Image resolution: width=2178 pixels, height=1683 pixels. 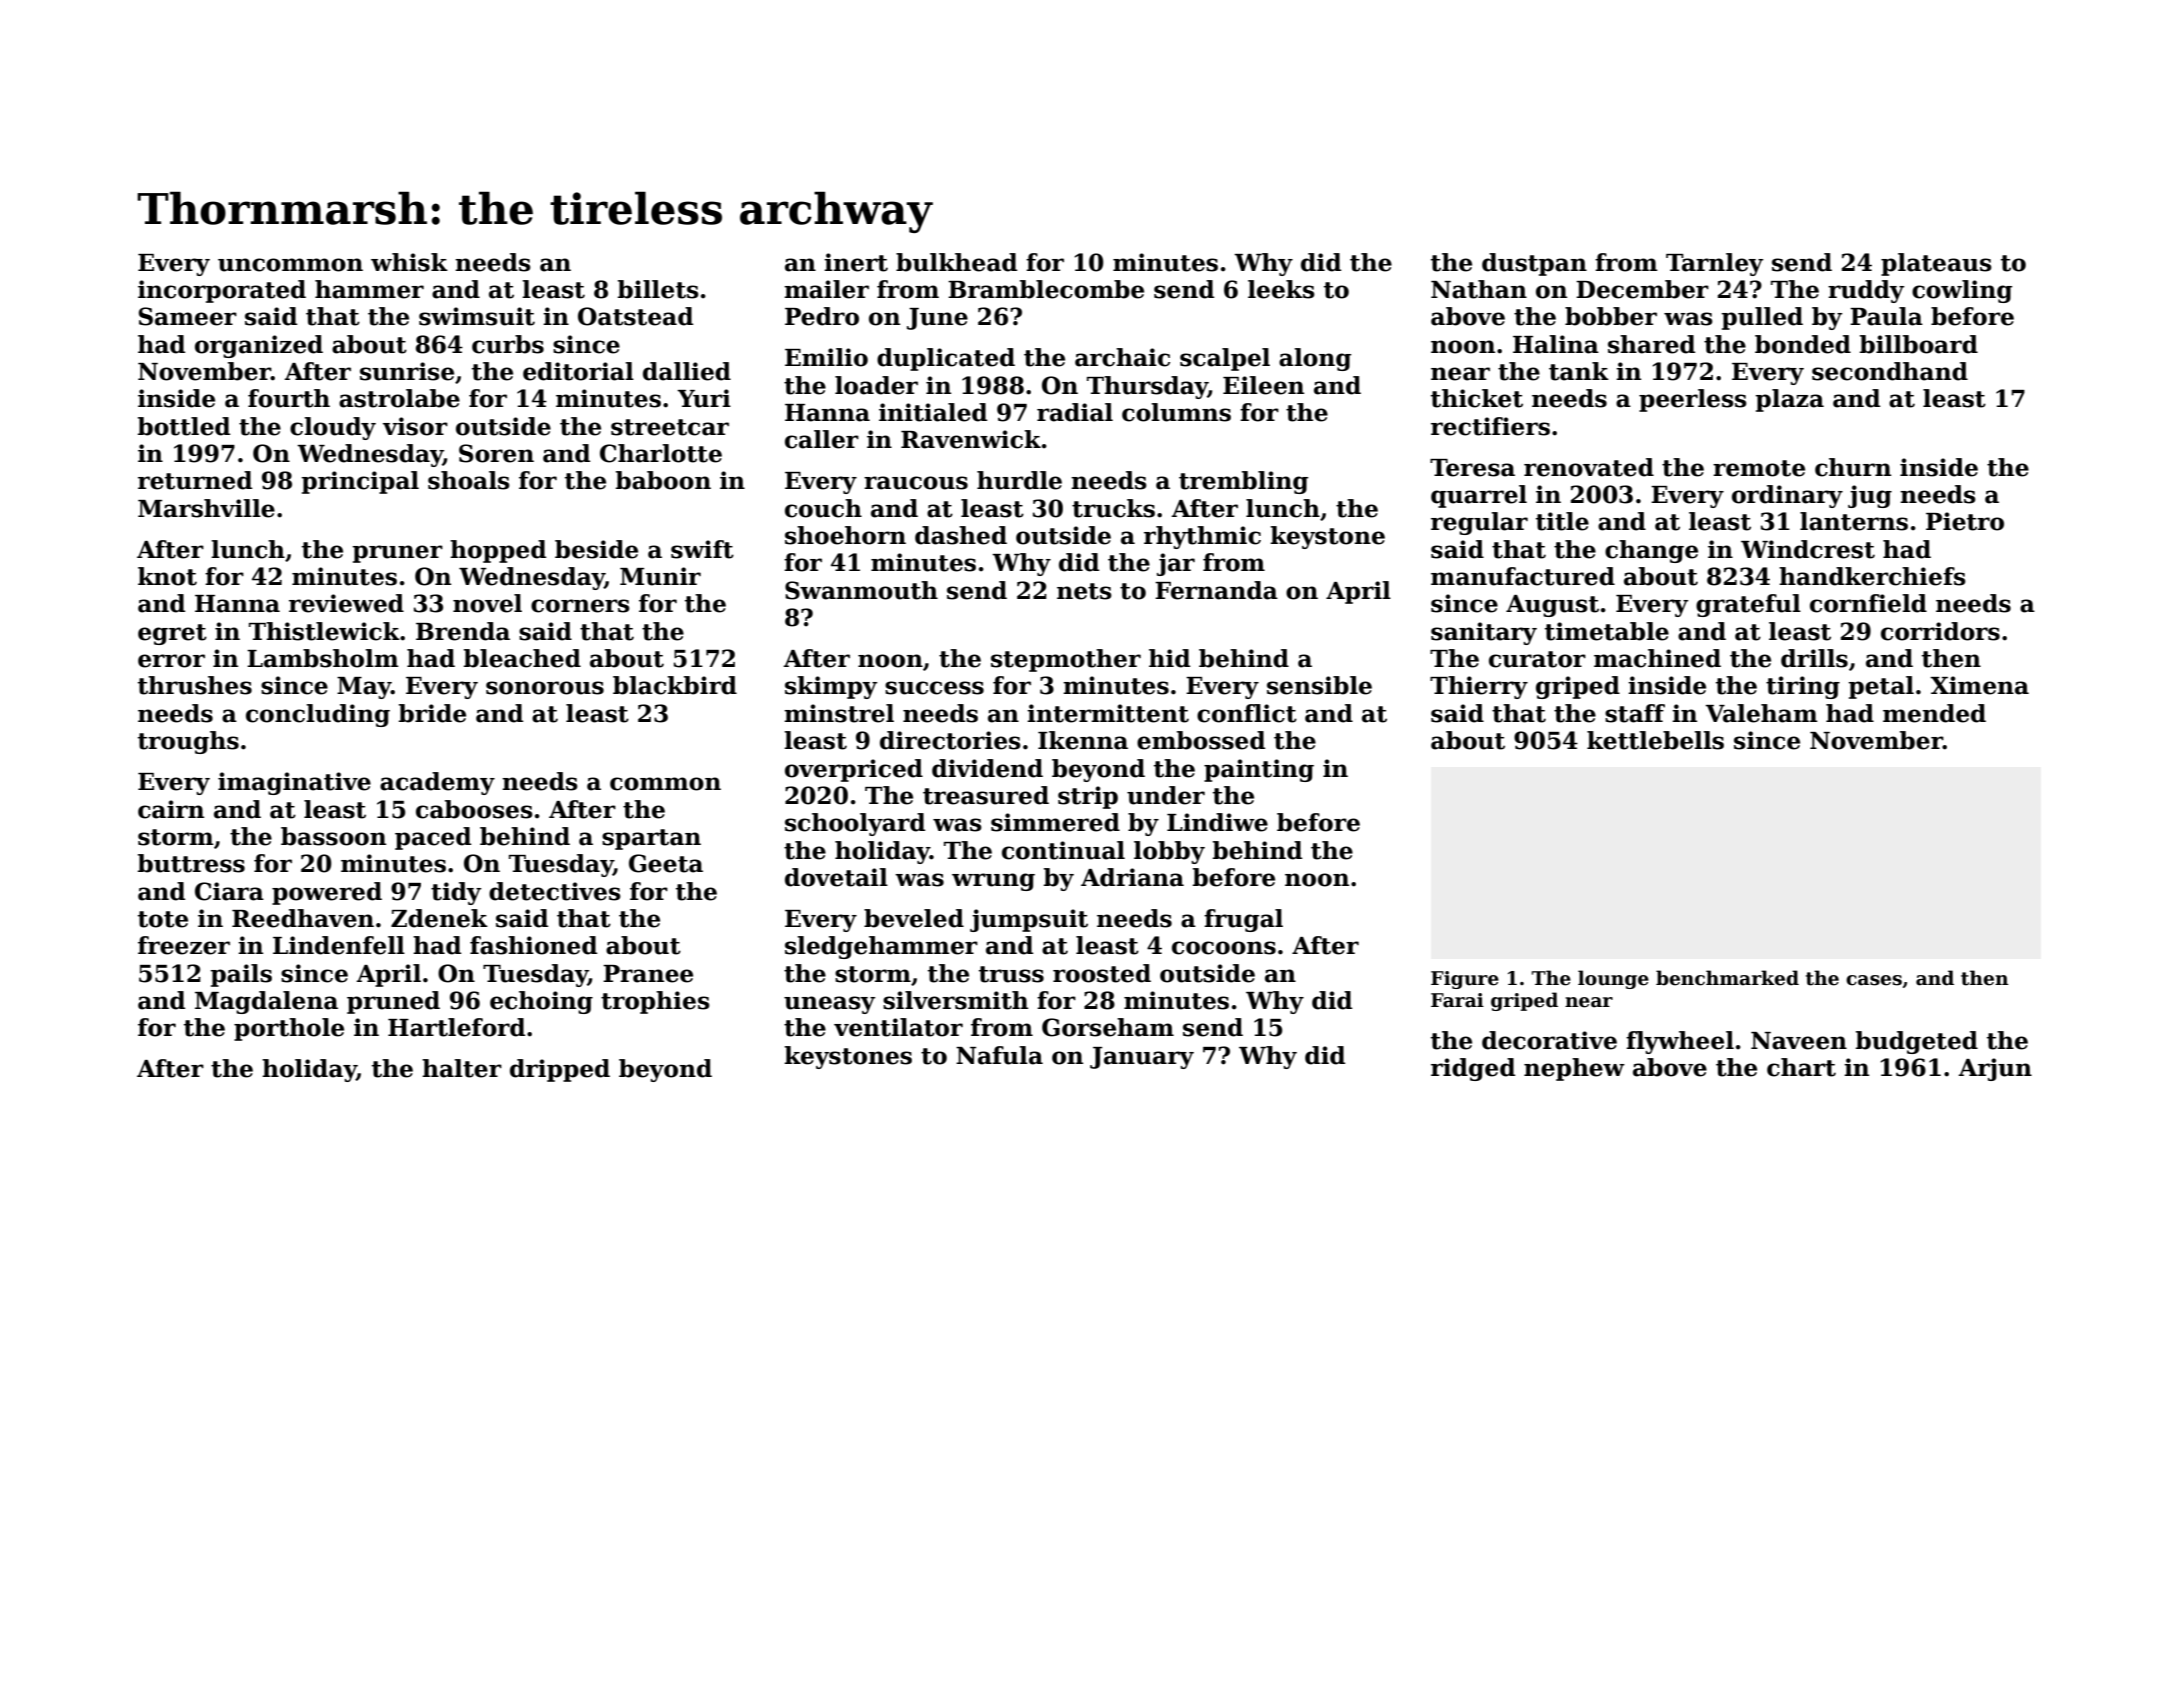 I want to click on stepmother, so click(x=1066, y=660).
